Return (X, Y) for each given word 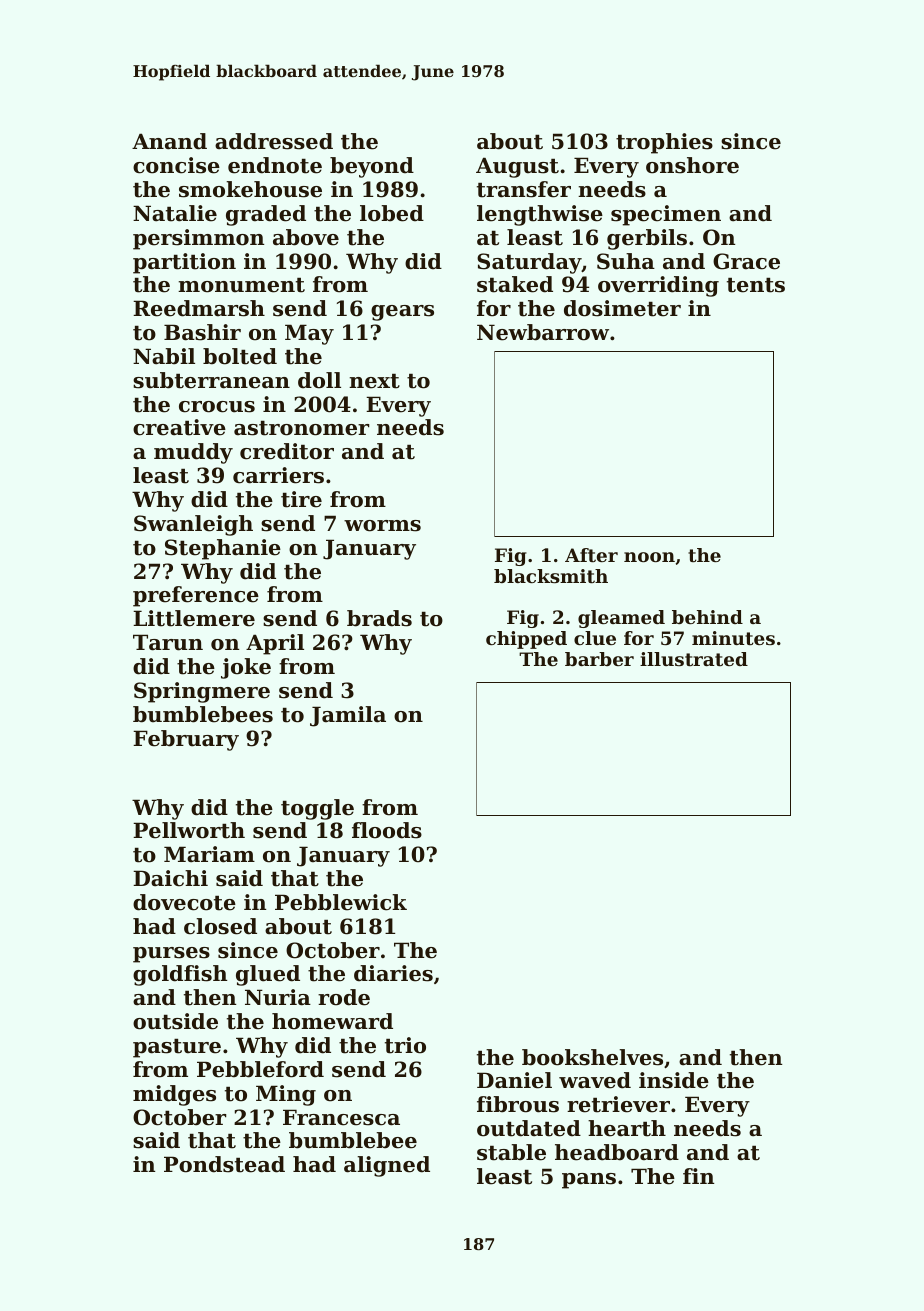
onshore (692, 165)
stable (511, 1152)
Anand (169, 141)
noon (649, 557)
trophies (664, 143)
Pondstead (224, 1164)
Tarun (168, 642)
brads (379, 618)
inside (674, 1080)
